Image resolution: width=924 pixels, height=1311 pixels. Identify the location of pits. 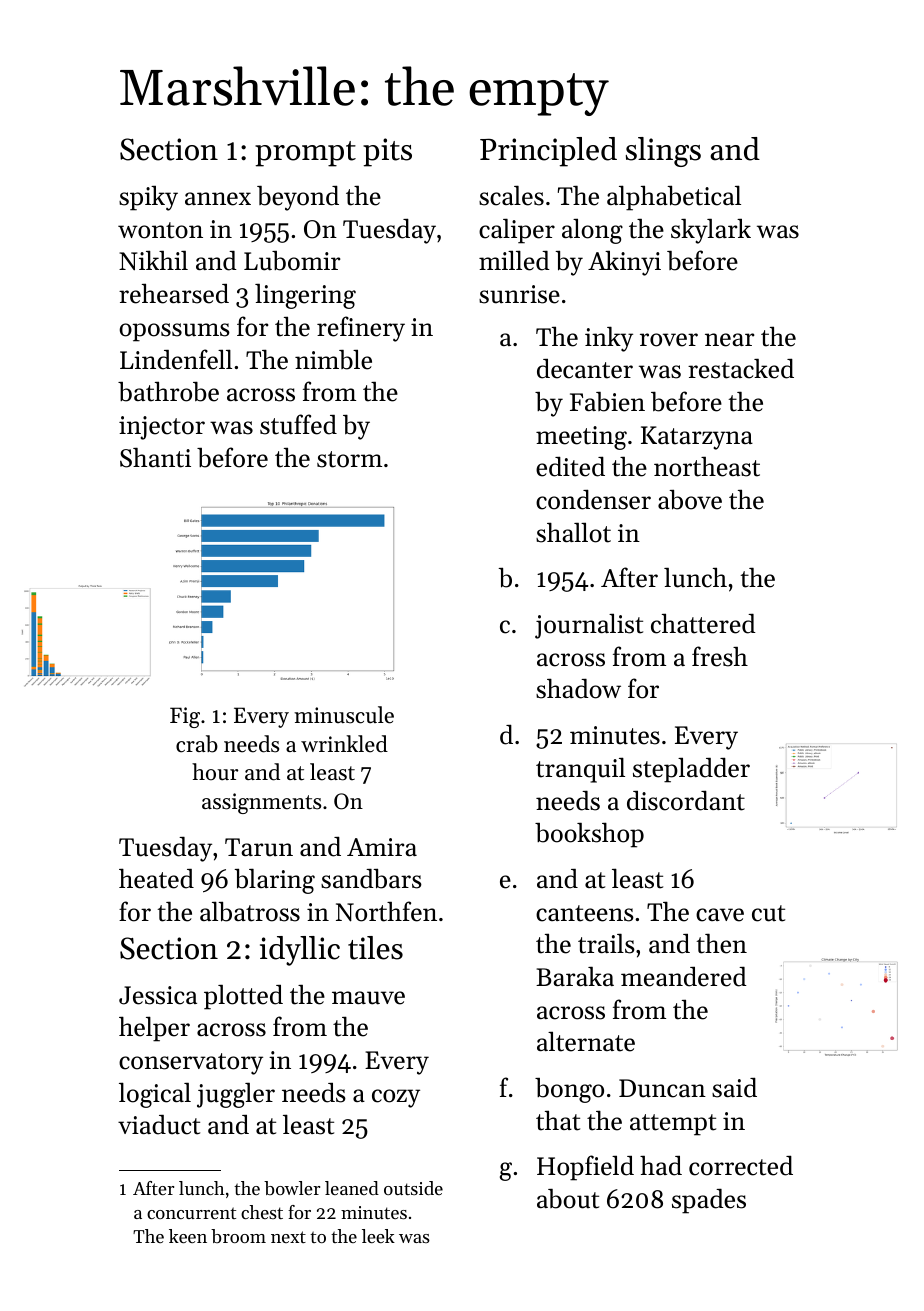
(387, 152).
